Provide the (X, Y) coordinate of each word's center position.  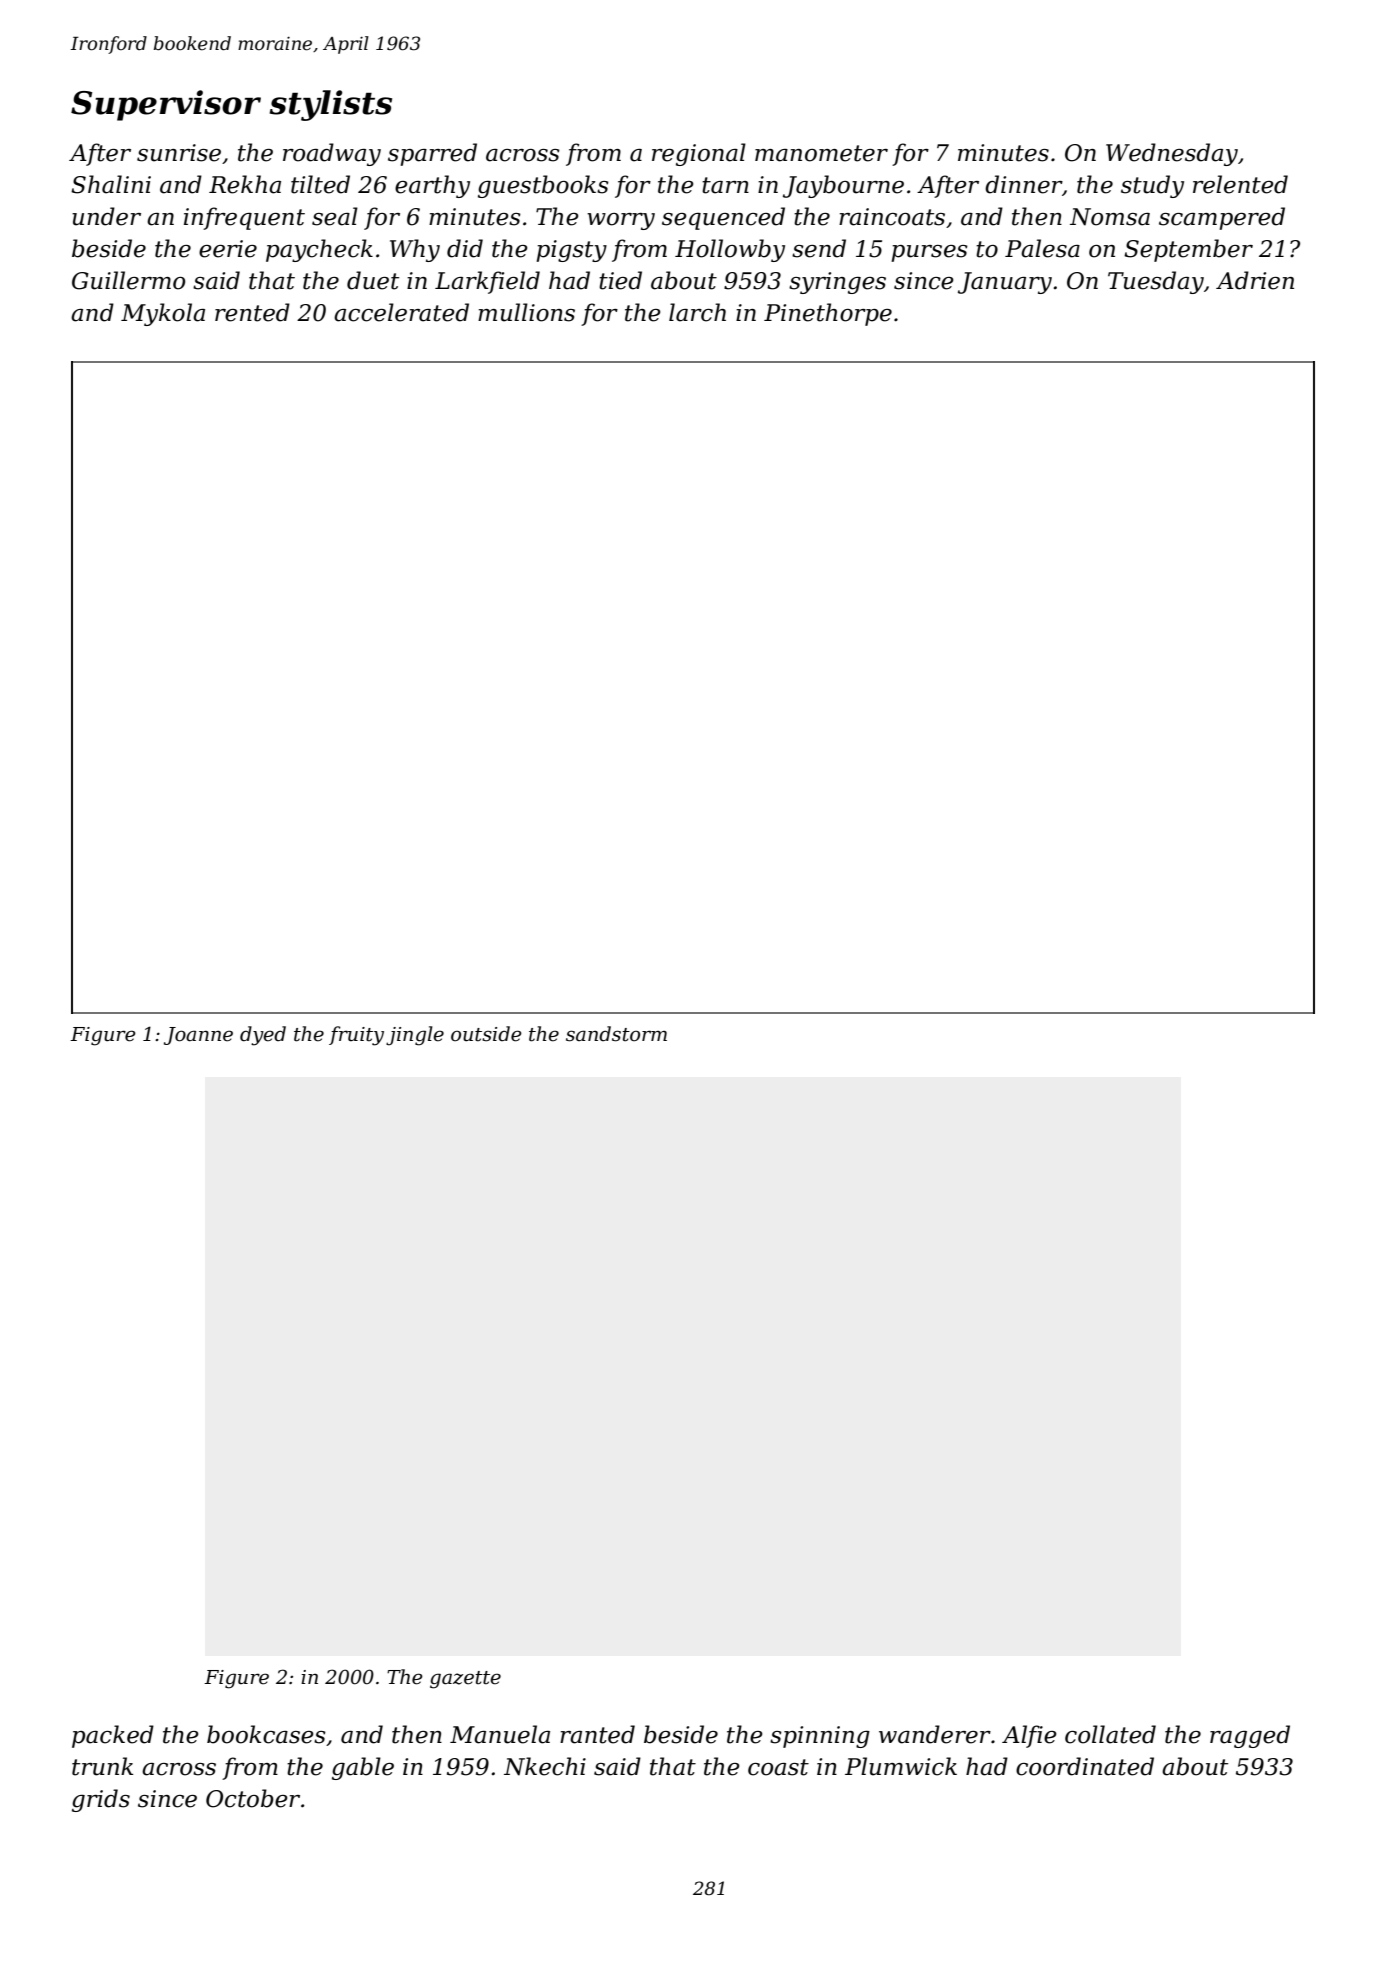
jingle (415, 1036)
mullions (526, 312)
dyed (263, 1036)
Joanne (198, 1036)
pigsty (571, 251)
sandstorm (616, 1034)
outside (486, 1034)
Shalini (111, 184)
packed (113, 1736)
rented (252, 312)
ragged (1250, 1736)
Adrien (1255, 280)
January (1005, 283)
